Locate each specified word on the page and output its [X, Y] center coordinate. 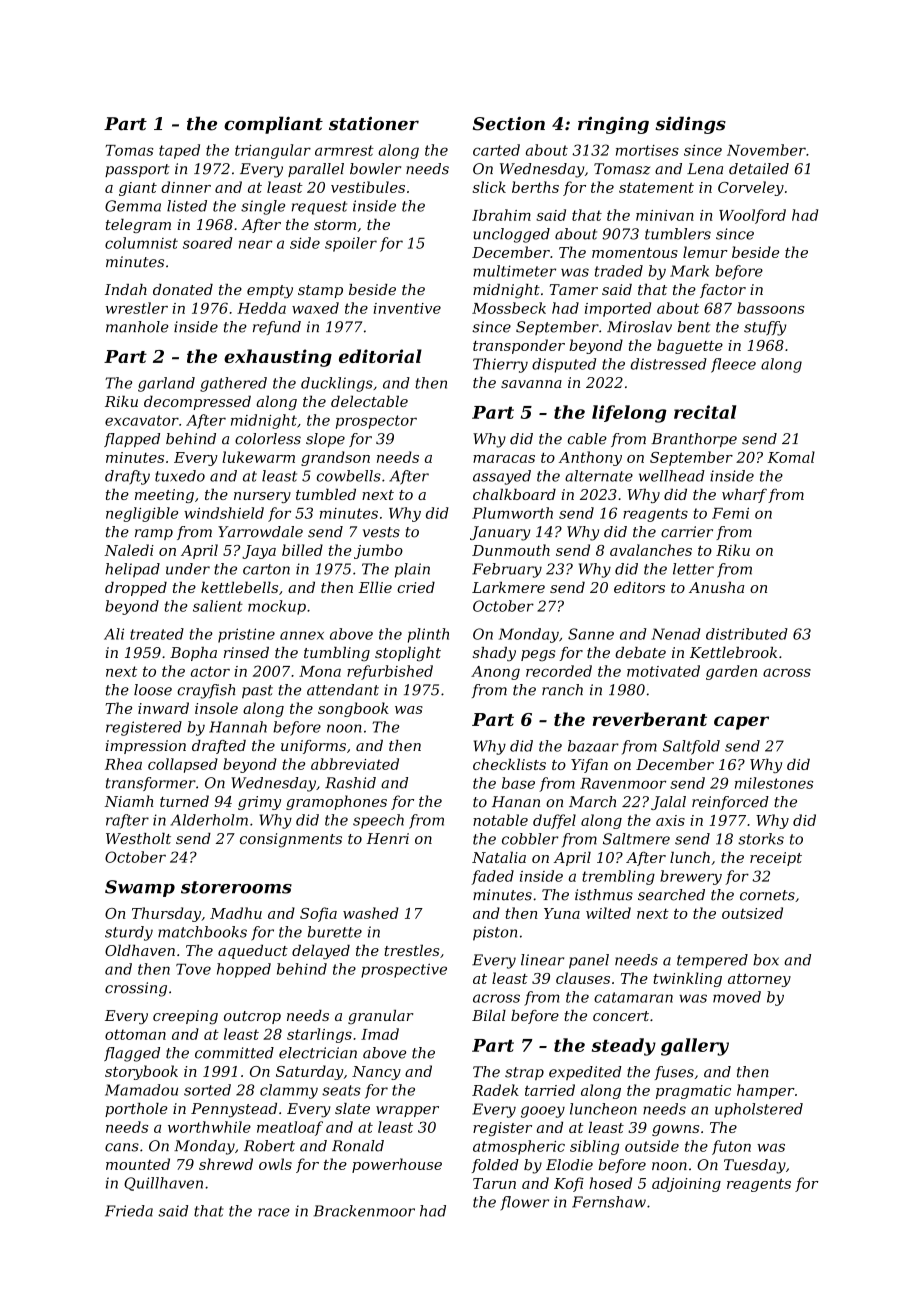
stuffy [765, 328]
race [274, 1212]
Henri [387, 838]
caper [741, 723]
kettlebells [239, 587]
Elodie [569, 1165]
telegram [138, 225]
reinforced [730, 803]
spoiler [351, 244]
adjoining [686, 1184]
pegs [538, 655]
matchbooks [202, 932]
